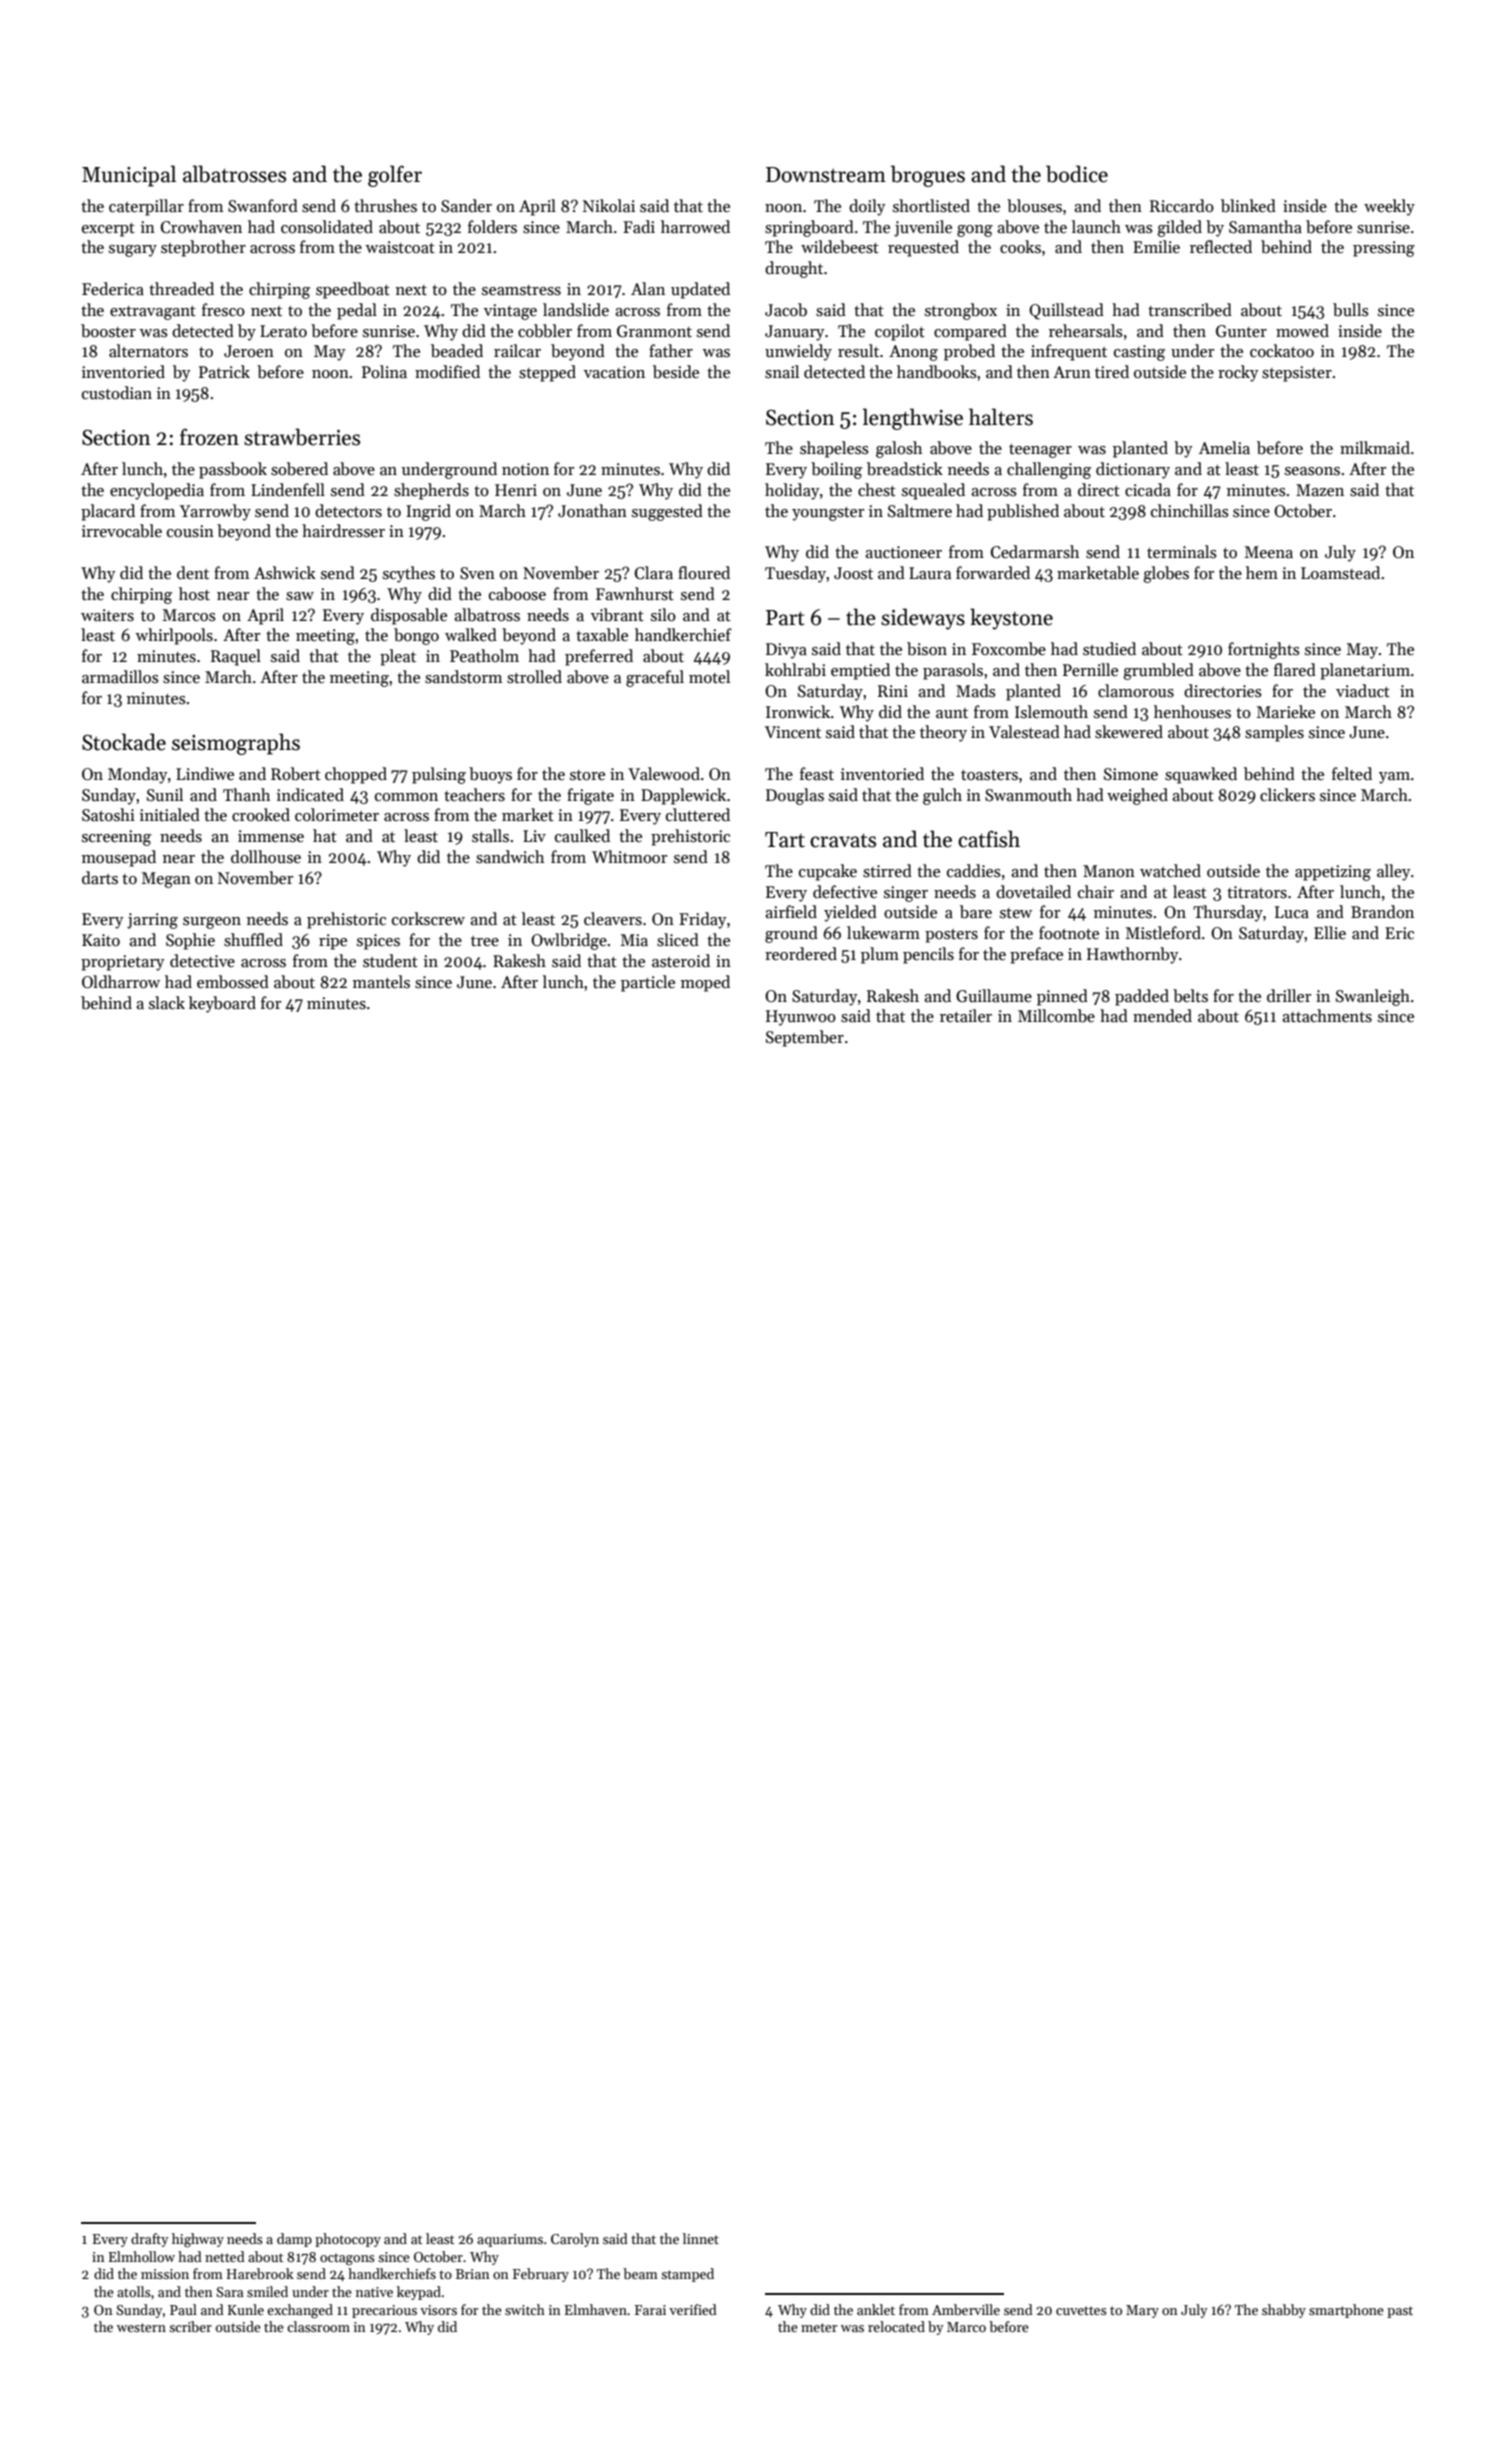 The height and width of the screenshot is (2464, 1496). I want to click on youngster, so click(828, 514).
